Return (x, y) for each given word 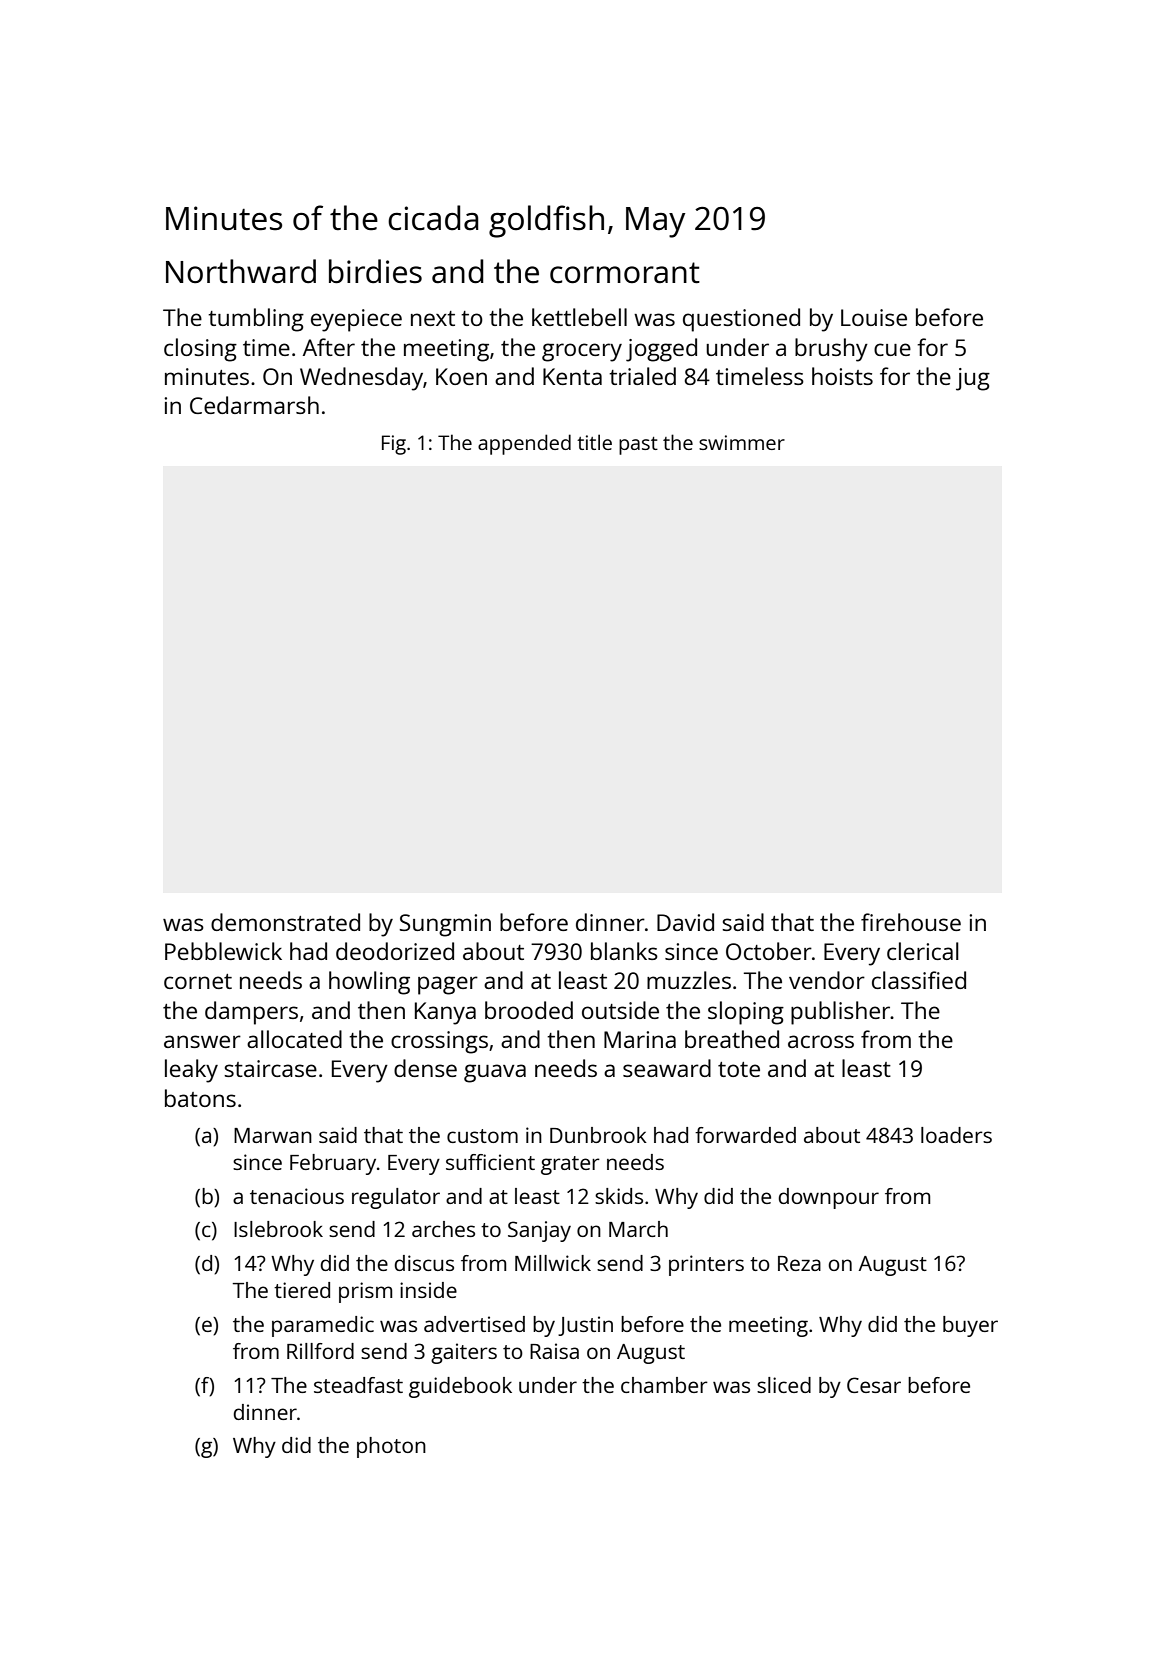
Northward (241, 271)
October (769, 951)
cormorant (625, 272)
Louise (874, 317)
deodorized (395, 951)
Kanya (445, 1013)
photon (391, 1447)
